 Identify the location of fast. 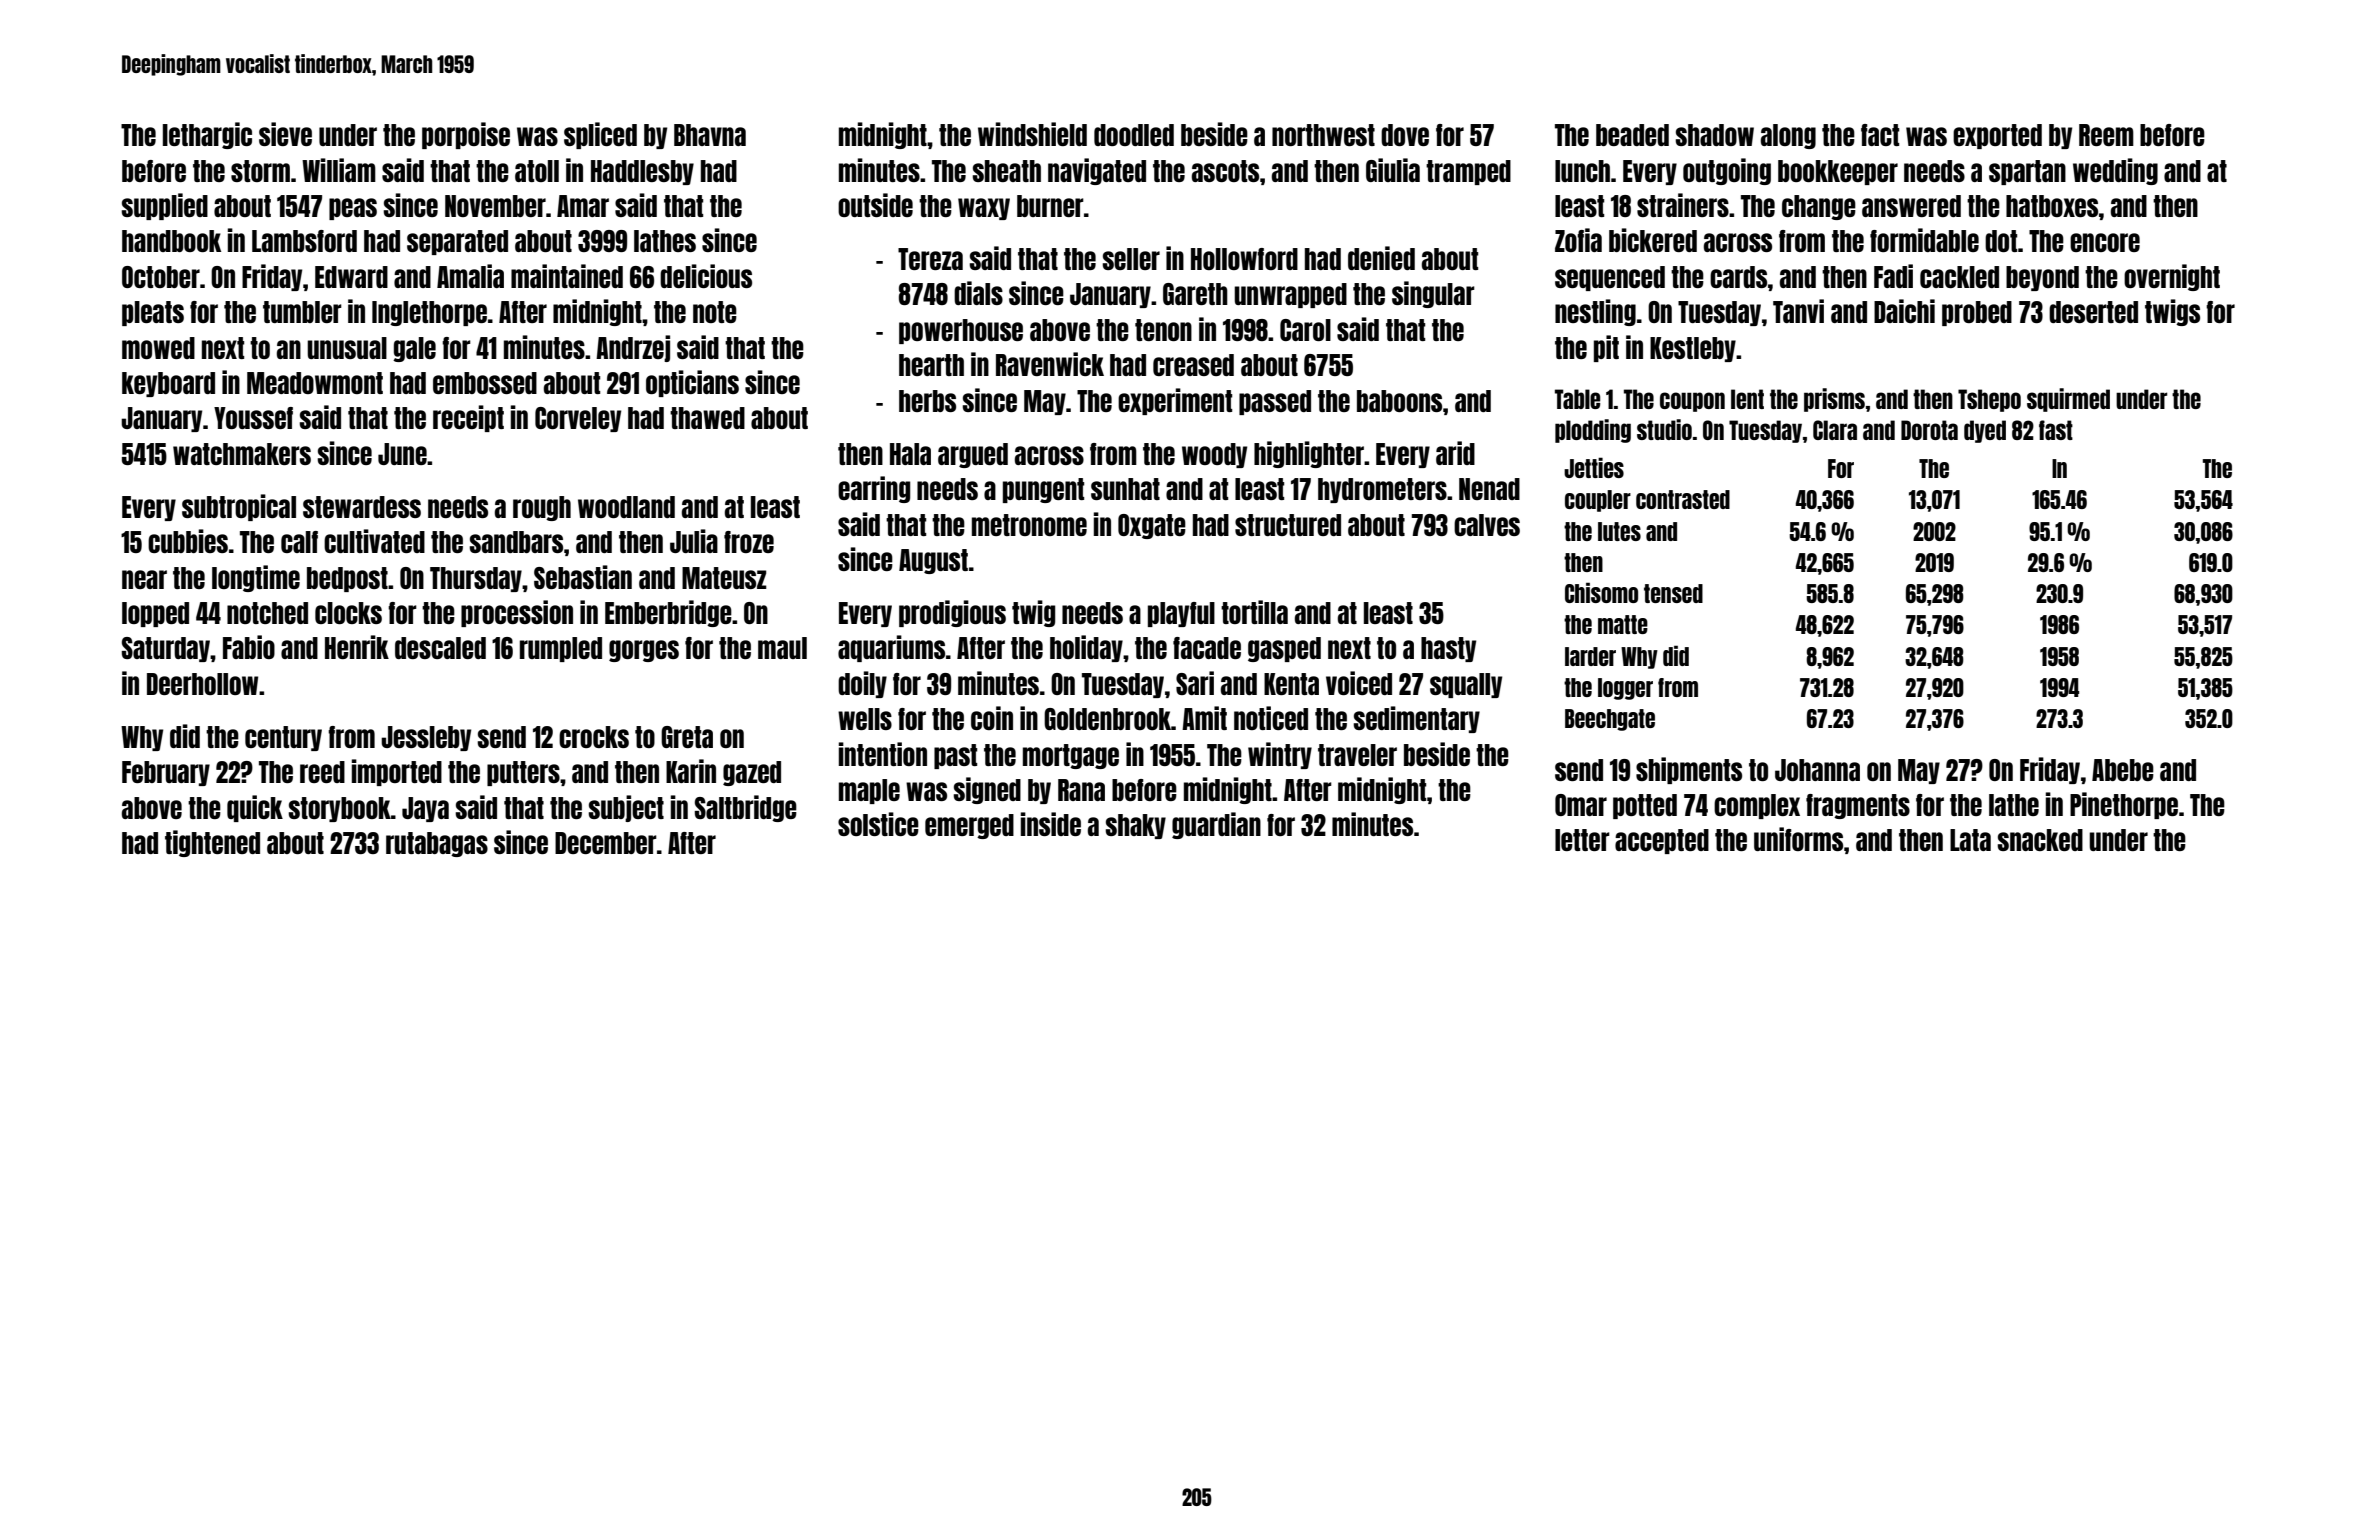
(2056, 430).
